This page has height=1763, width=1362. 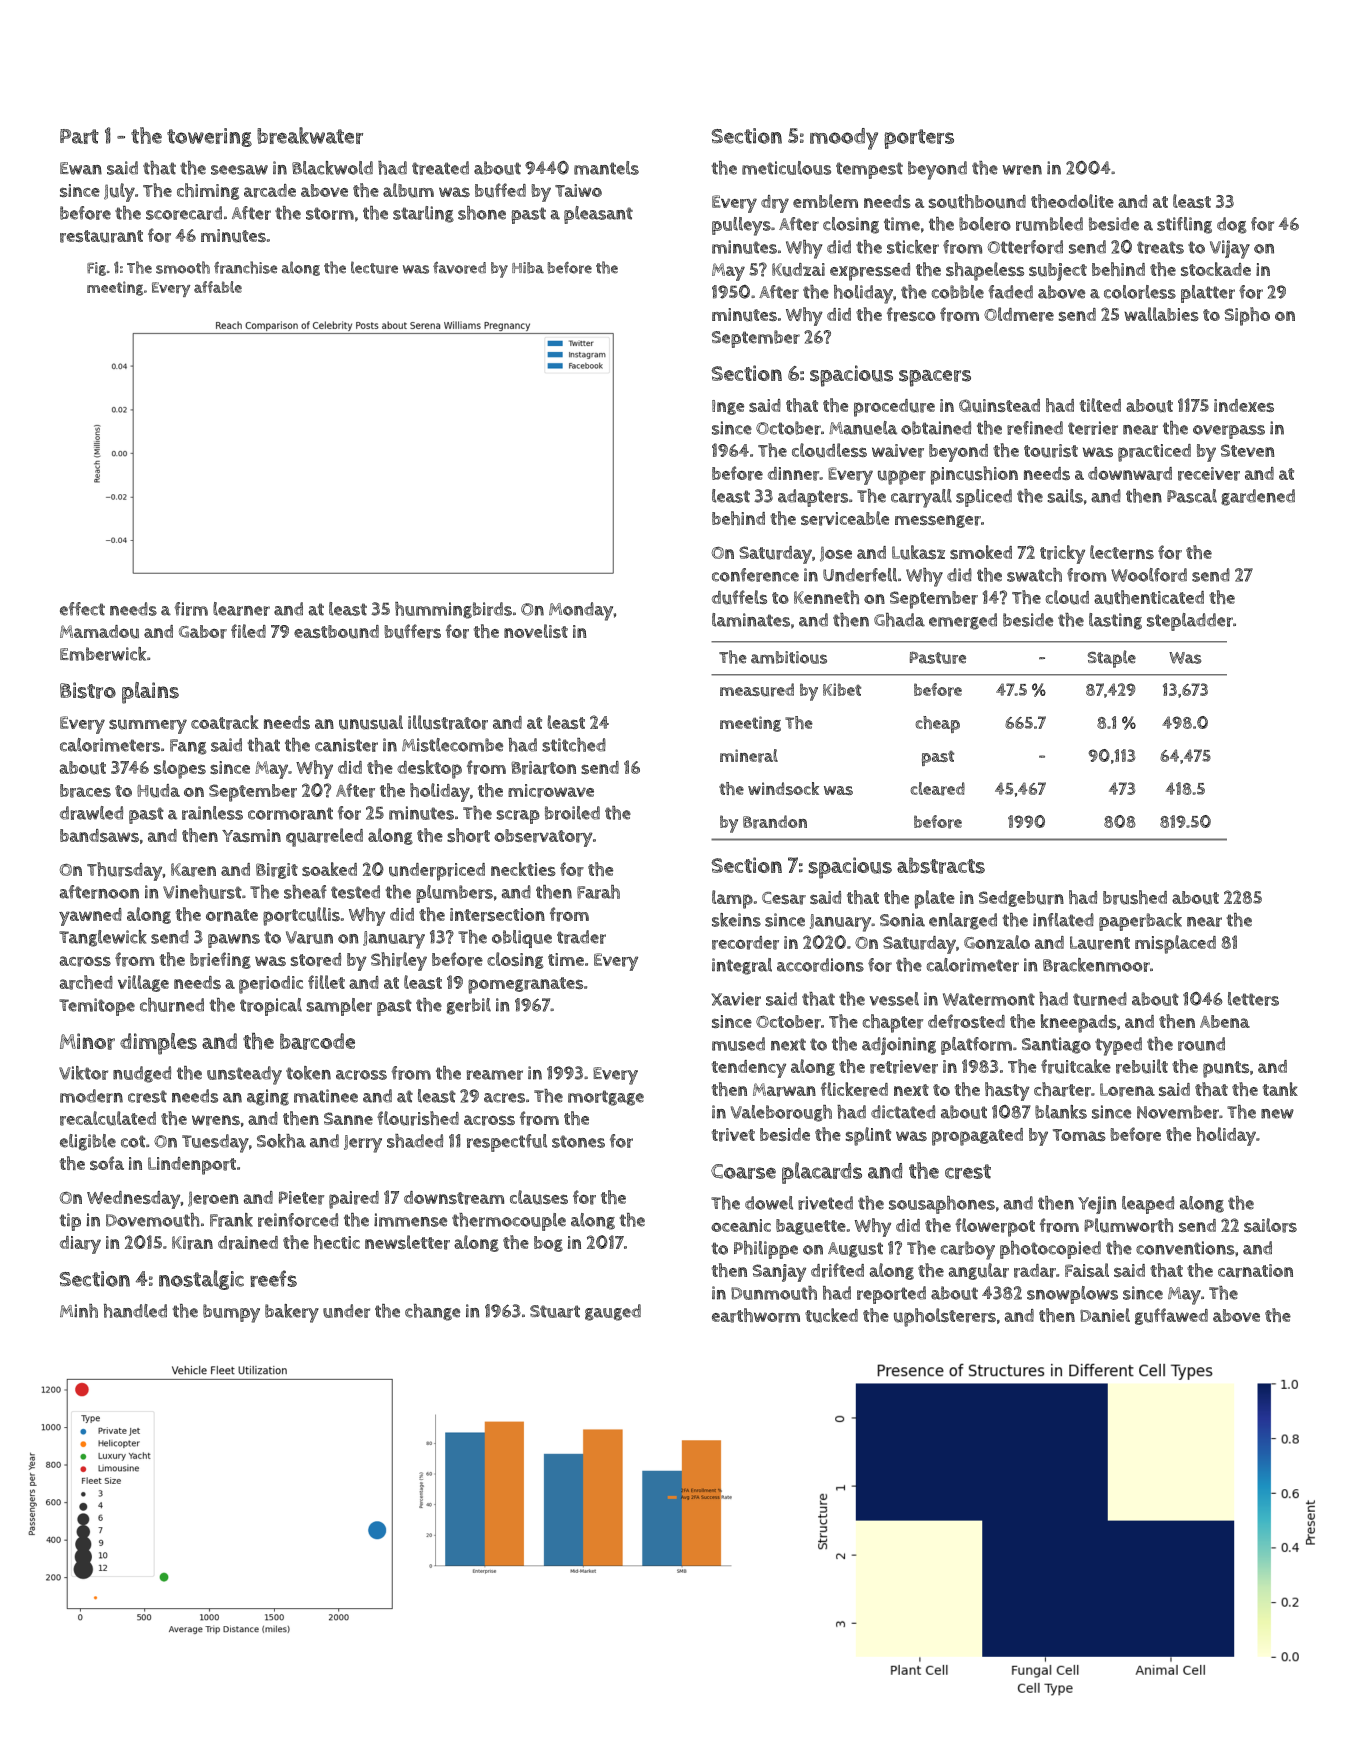 I want to click on affable, so click(x=218, y=287).
